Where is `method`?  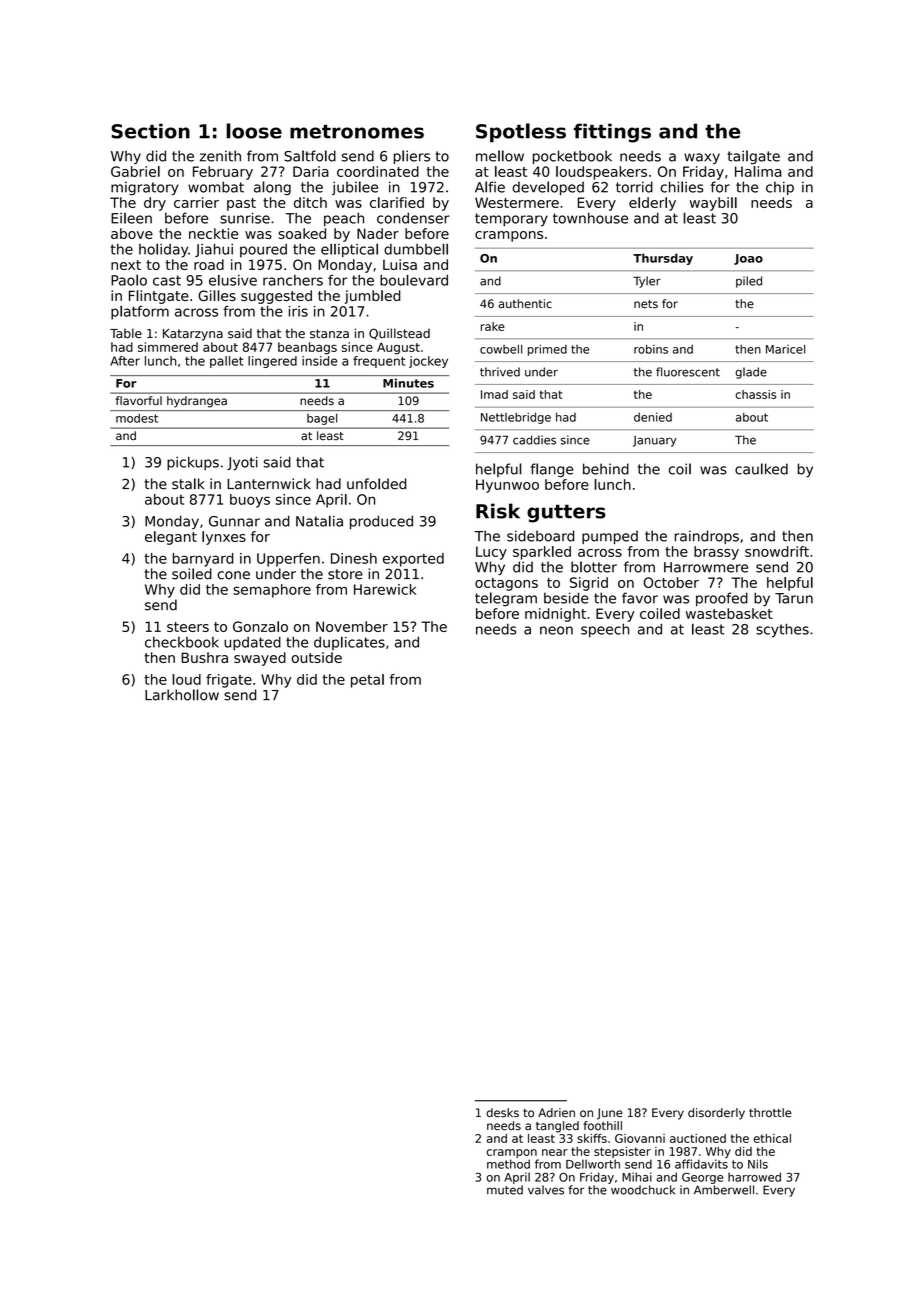 method is located at coordinates (508, 1164).
